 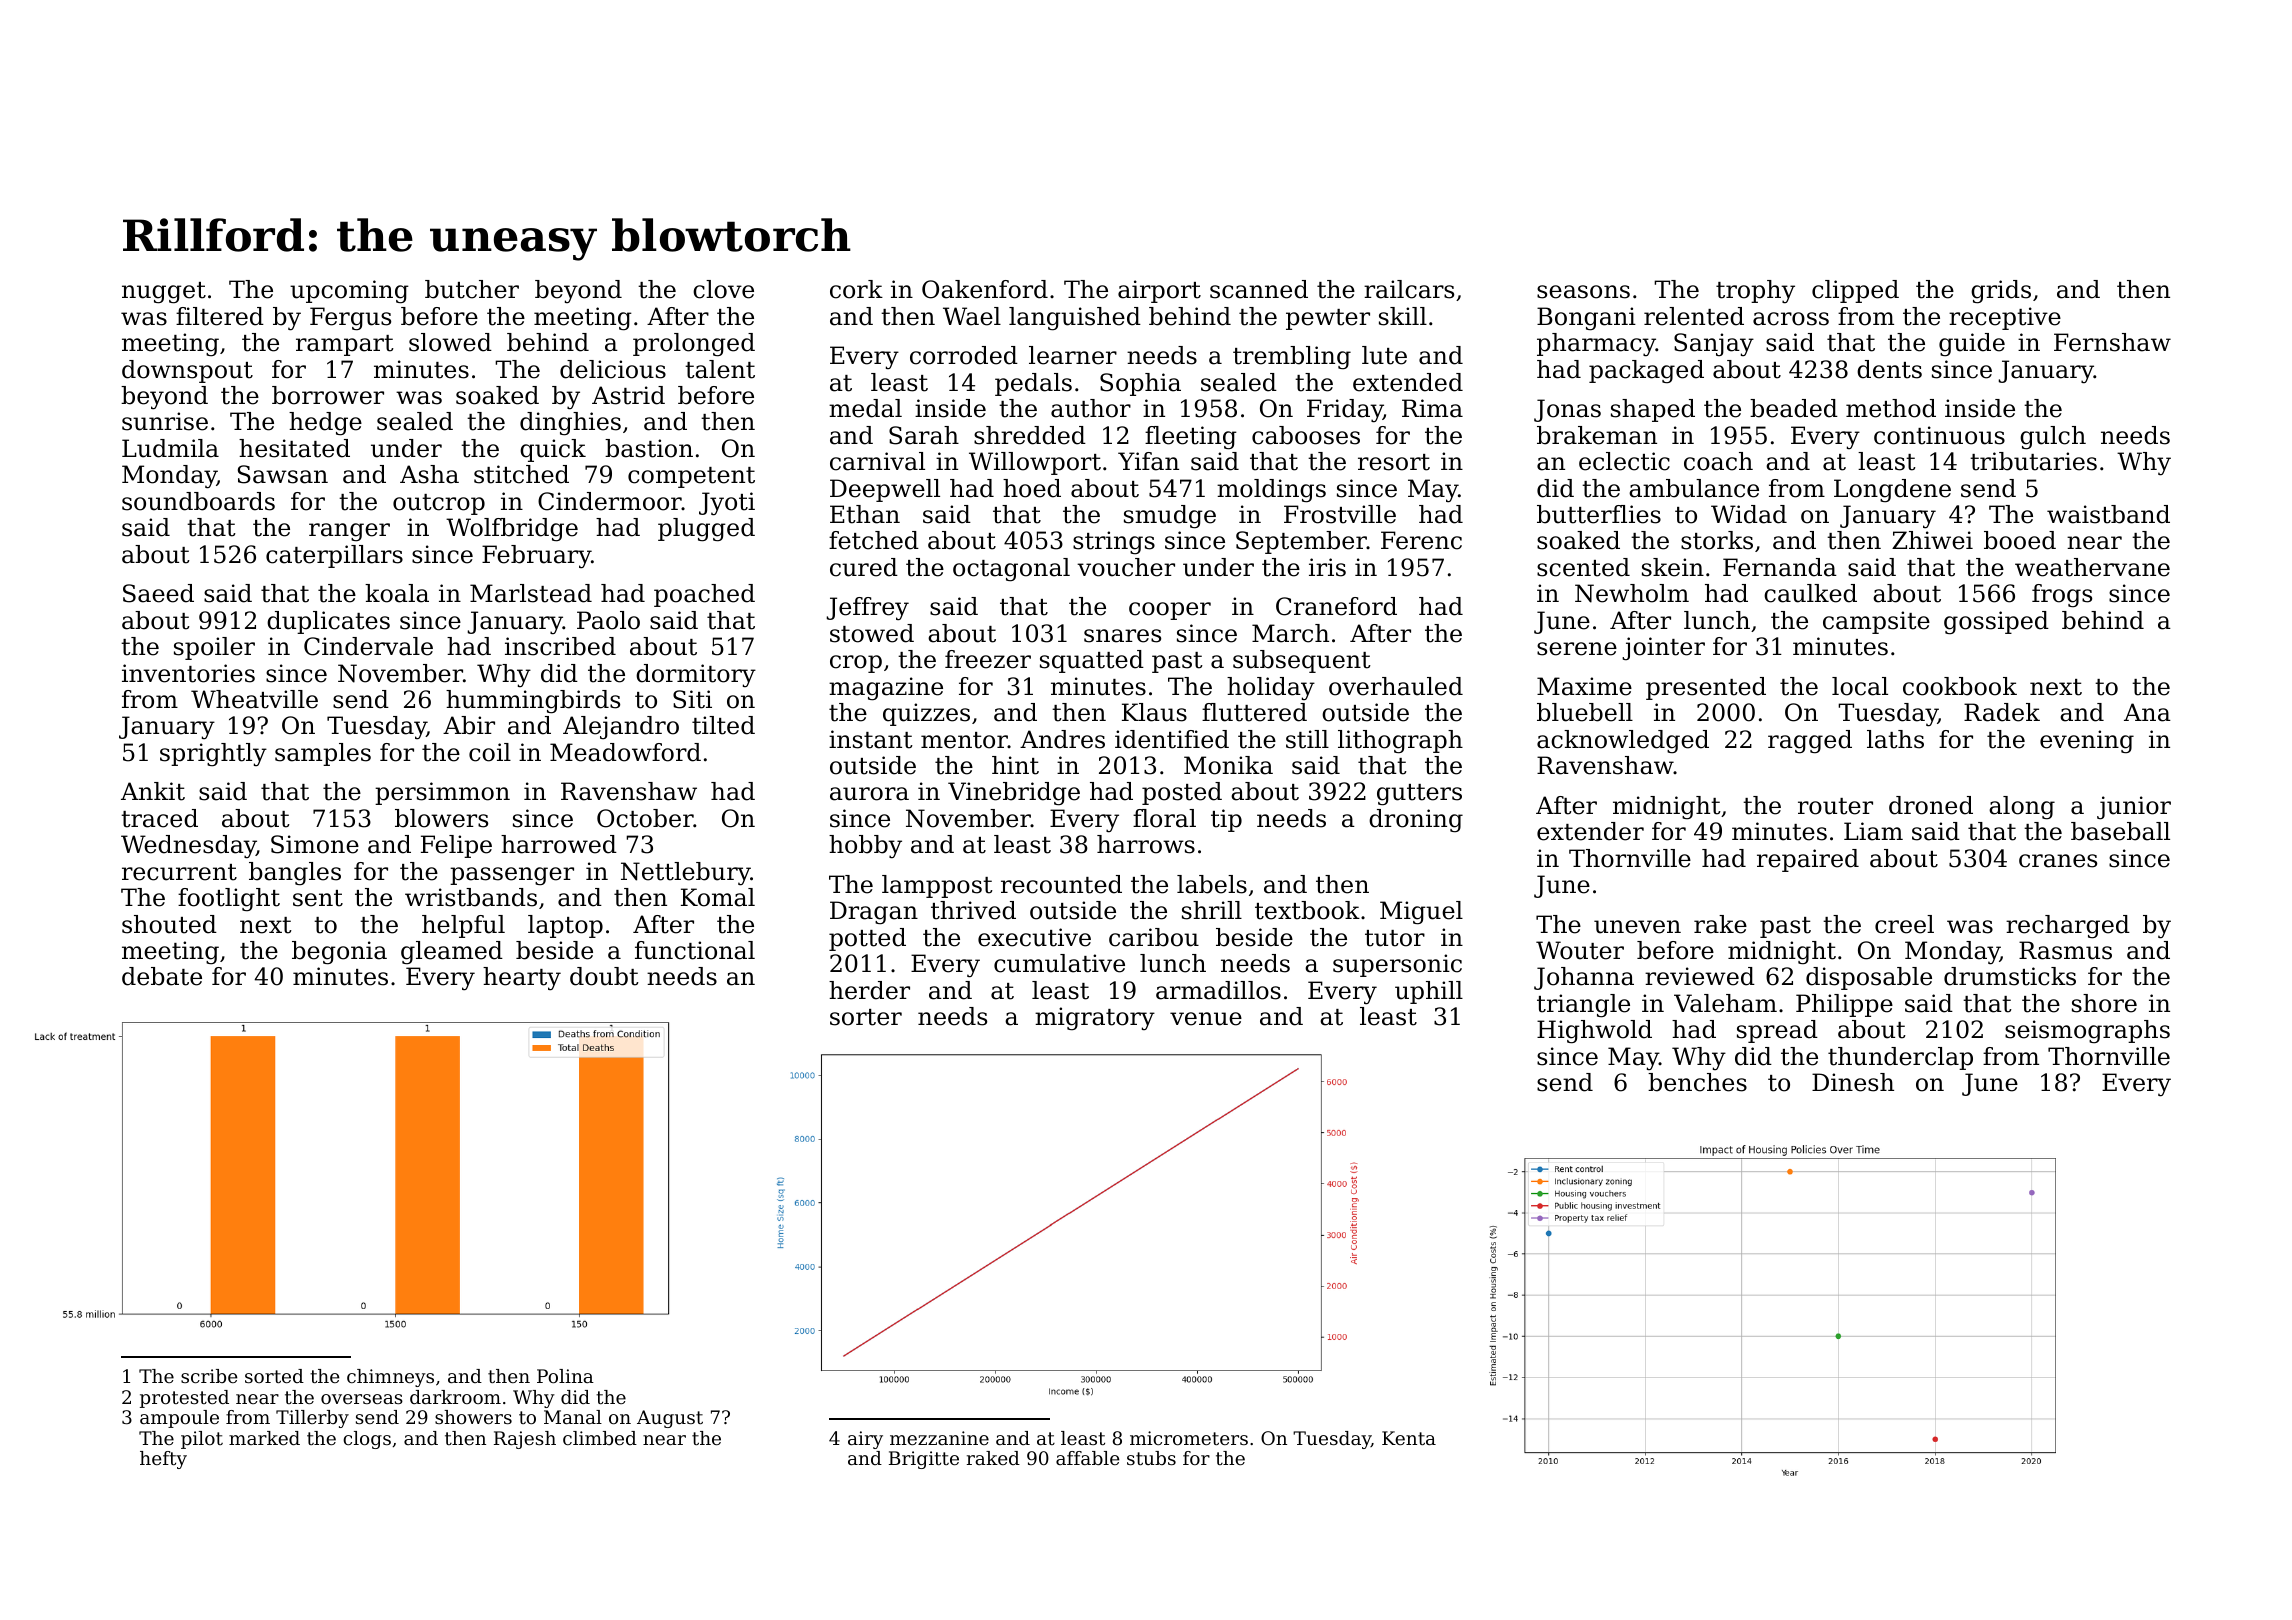 I want to click on Longdene, so click(x=1892, y=491).
